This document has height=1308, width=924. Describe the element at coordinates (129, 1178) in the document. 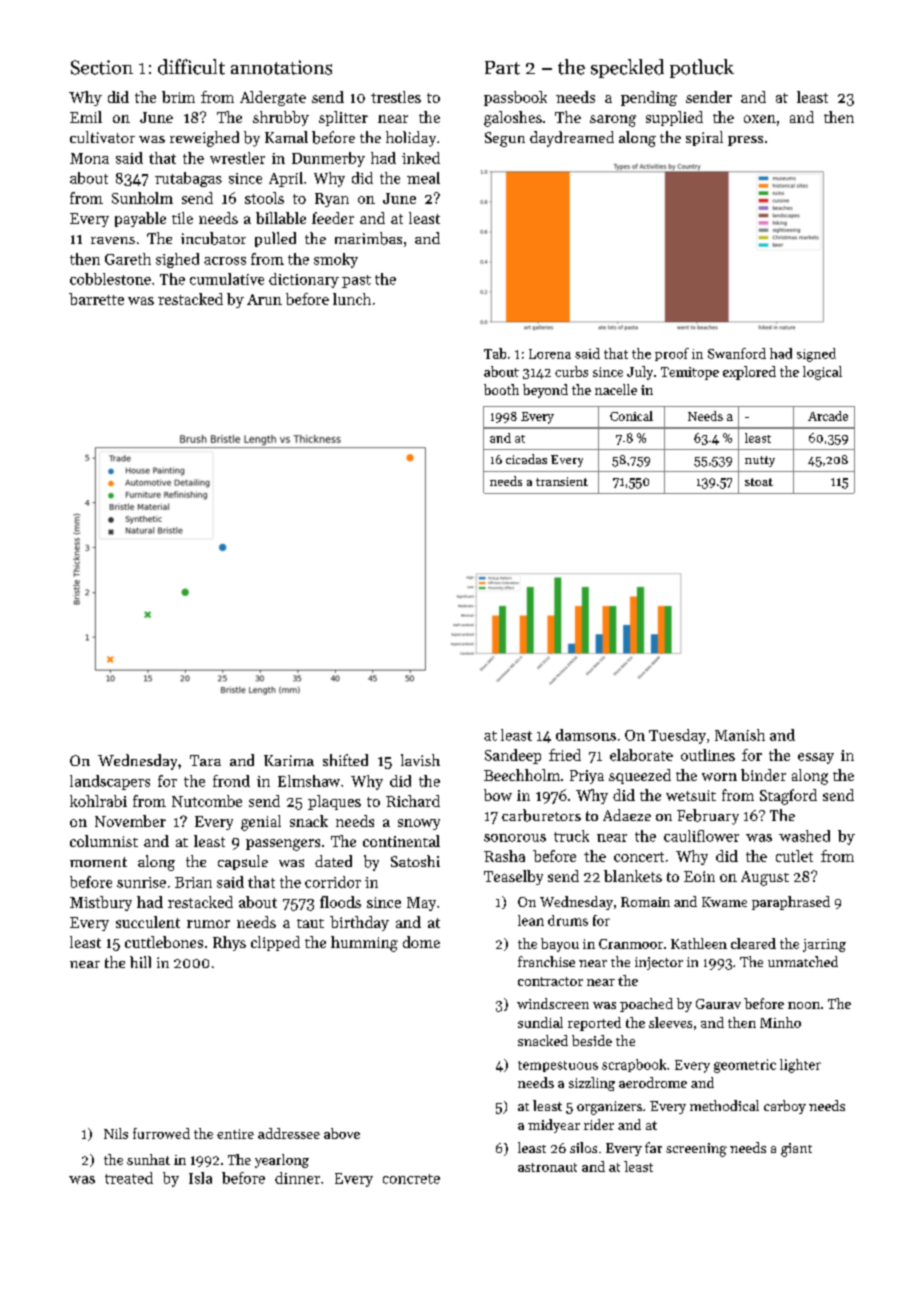

I see `treated` at that location.
